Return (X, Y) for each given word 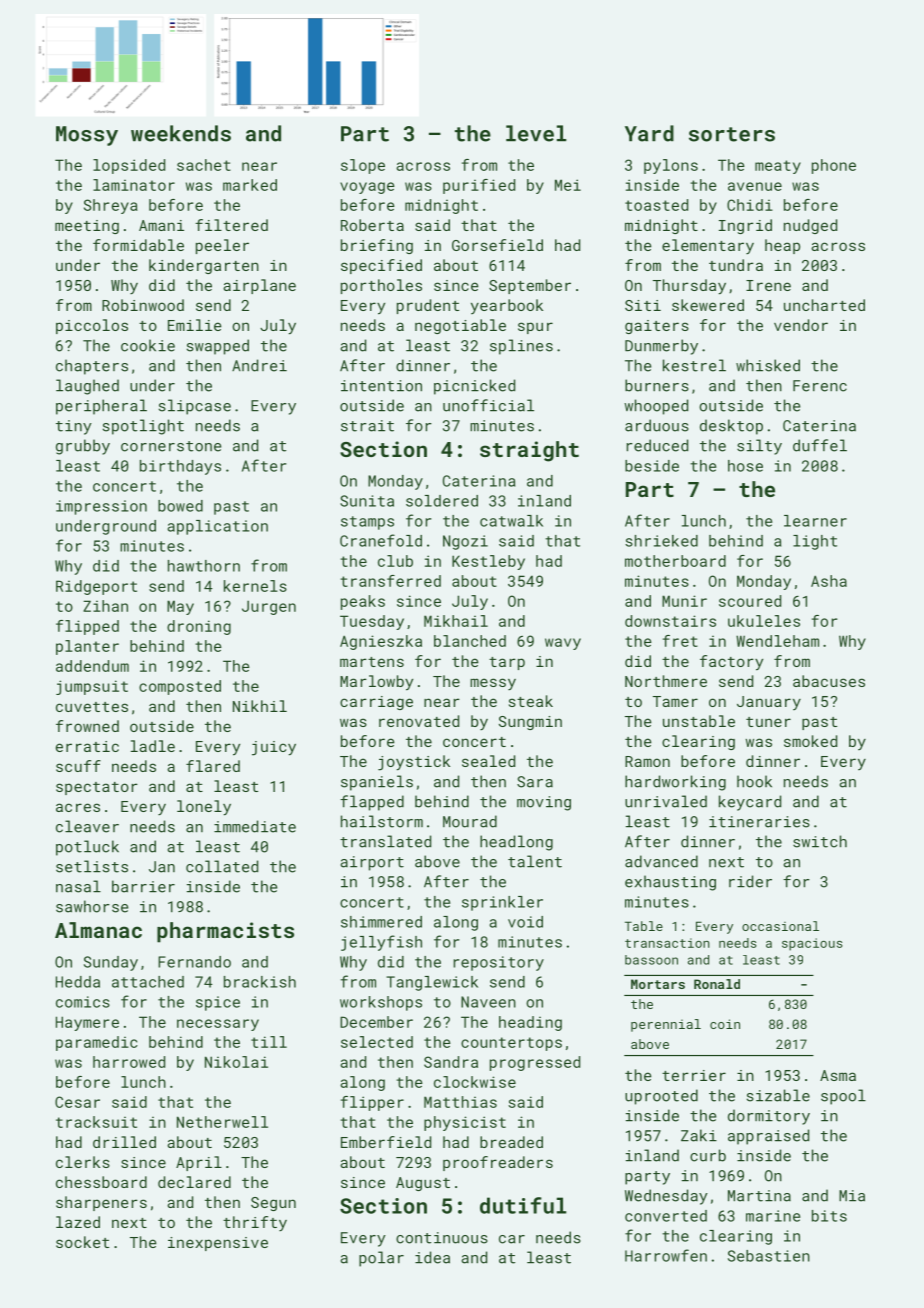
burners (657, 385)
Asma (838, 1075)
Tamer (675, 701)
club (395, 561)
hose (745, 466)
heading (530, 1023)
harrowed (129, 1062)
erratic (87, 746)
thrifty (255, 1223)
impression (101, 507)
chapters (92, 367)
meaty (778, 167)
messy (493, 684)
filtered (231, 225)
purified (479, 186)
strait (367, 426)
